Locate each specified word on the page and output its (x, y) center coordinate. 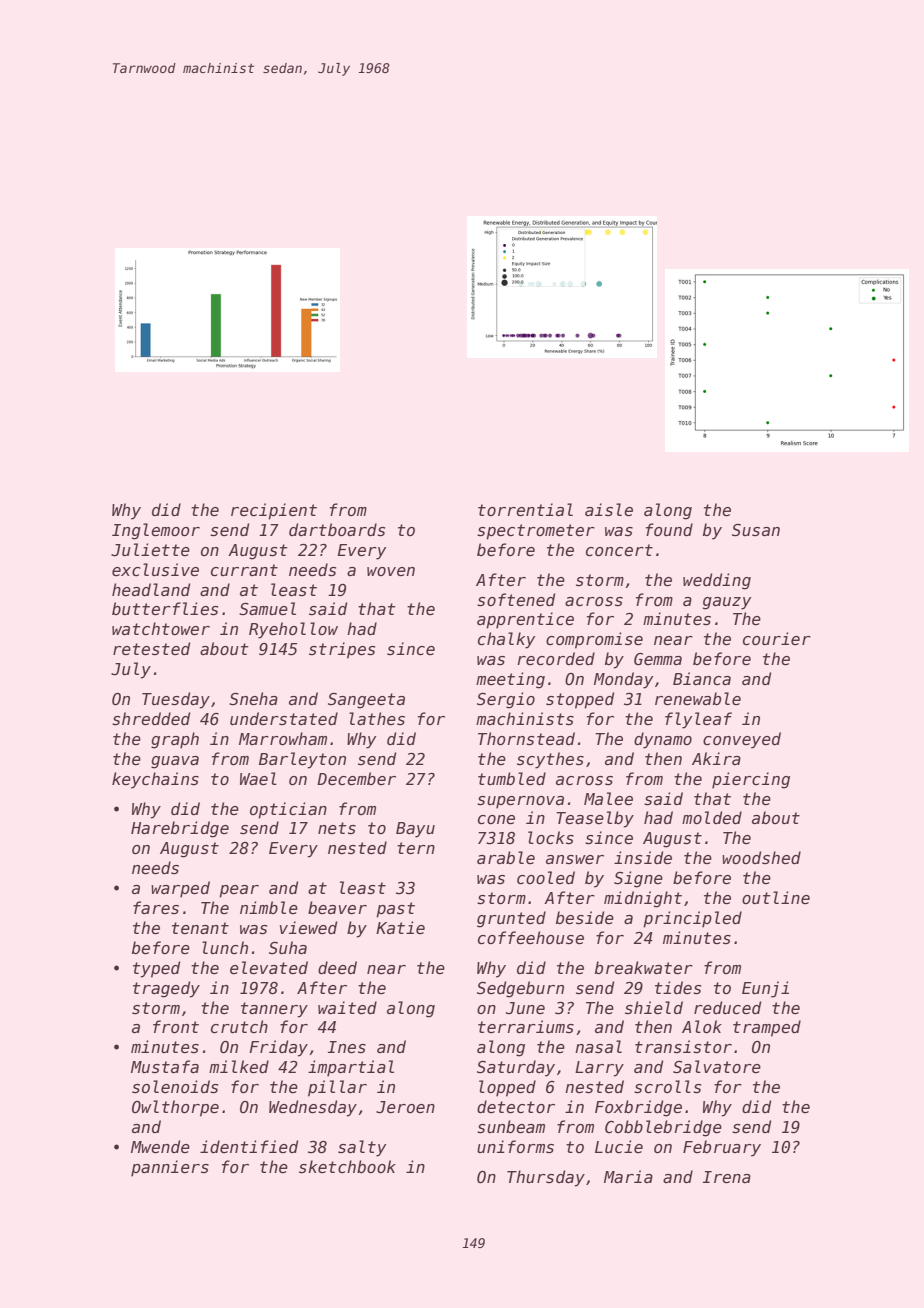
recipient (274, 511)
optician (288, 810)
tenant (200, 928)
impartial (351, 1068)
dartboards (337, 530)
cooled (546, 877)
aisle (609, 509)
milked (239, 1066)
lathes (377, 718)
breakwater (644, 967)
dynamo (663, 740)
